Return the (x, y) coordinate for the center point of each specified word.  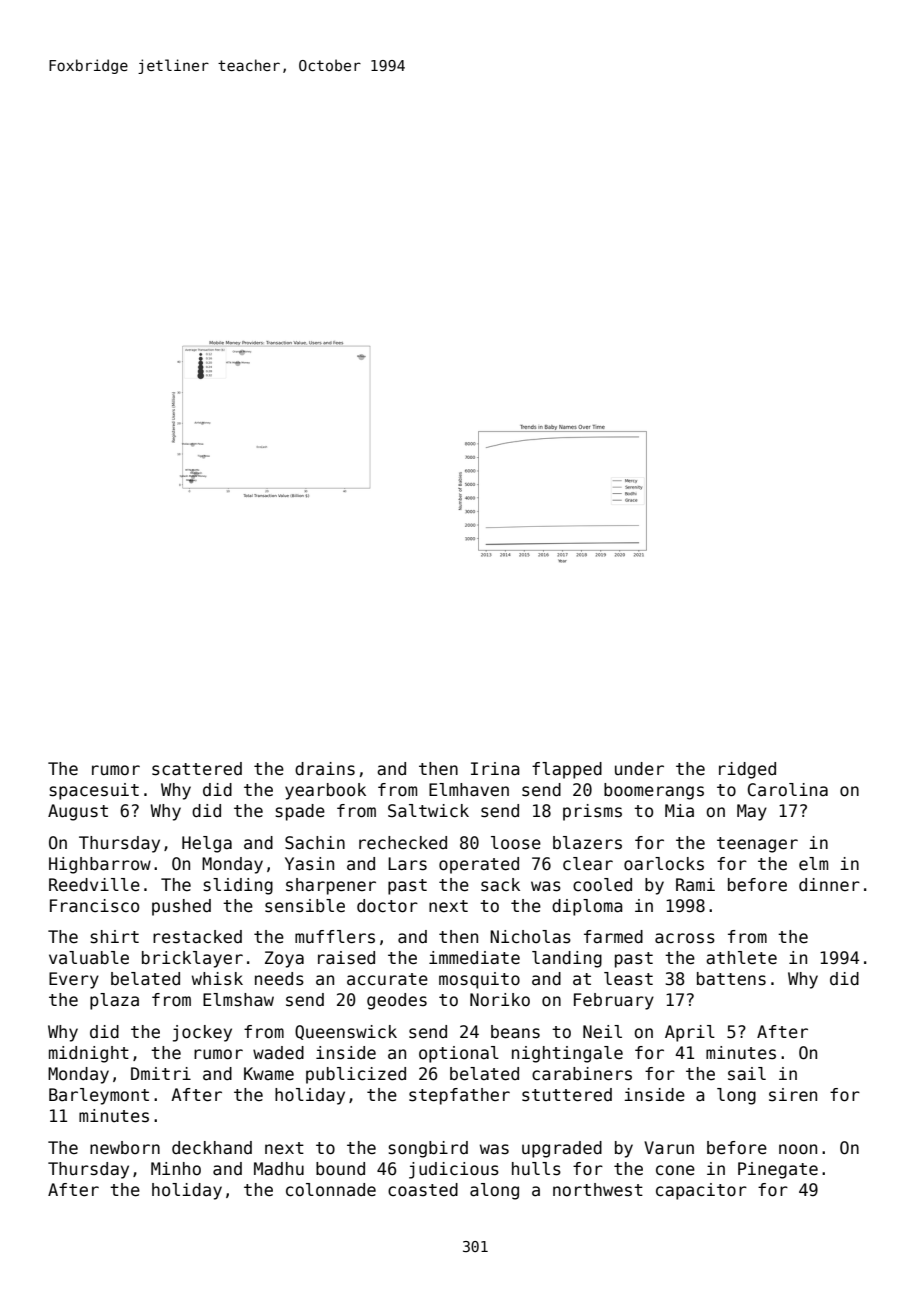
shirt (115, 937)
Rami (695, 885)
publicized (356, 1075)
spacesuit (94, 791)
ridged (747, 770)
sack (500, 885)
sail (747, 1074)
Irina (495, 769)
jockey (202, 1033)
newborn (125, 1148)
